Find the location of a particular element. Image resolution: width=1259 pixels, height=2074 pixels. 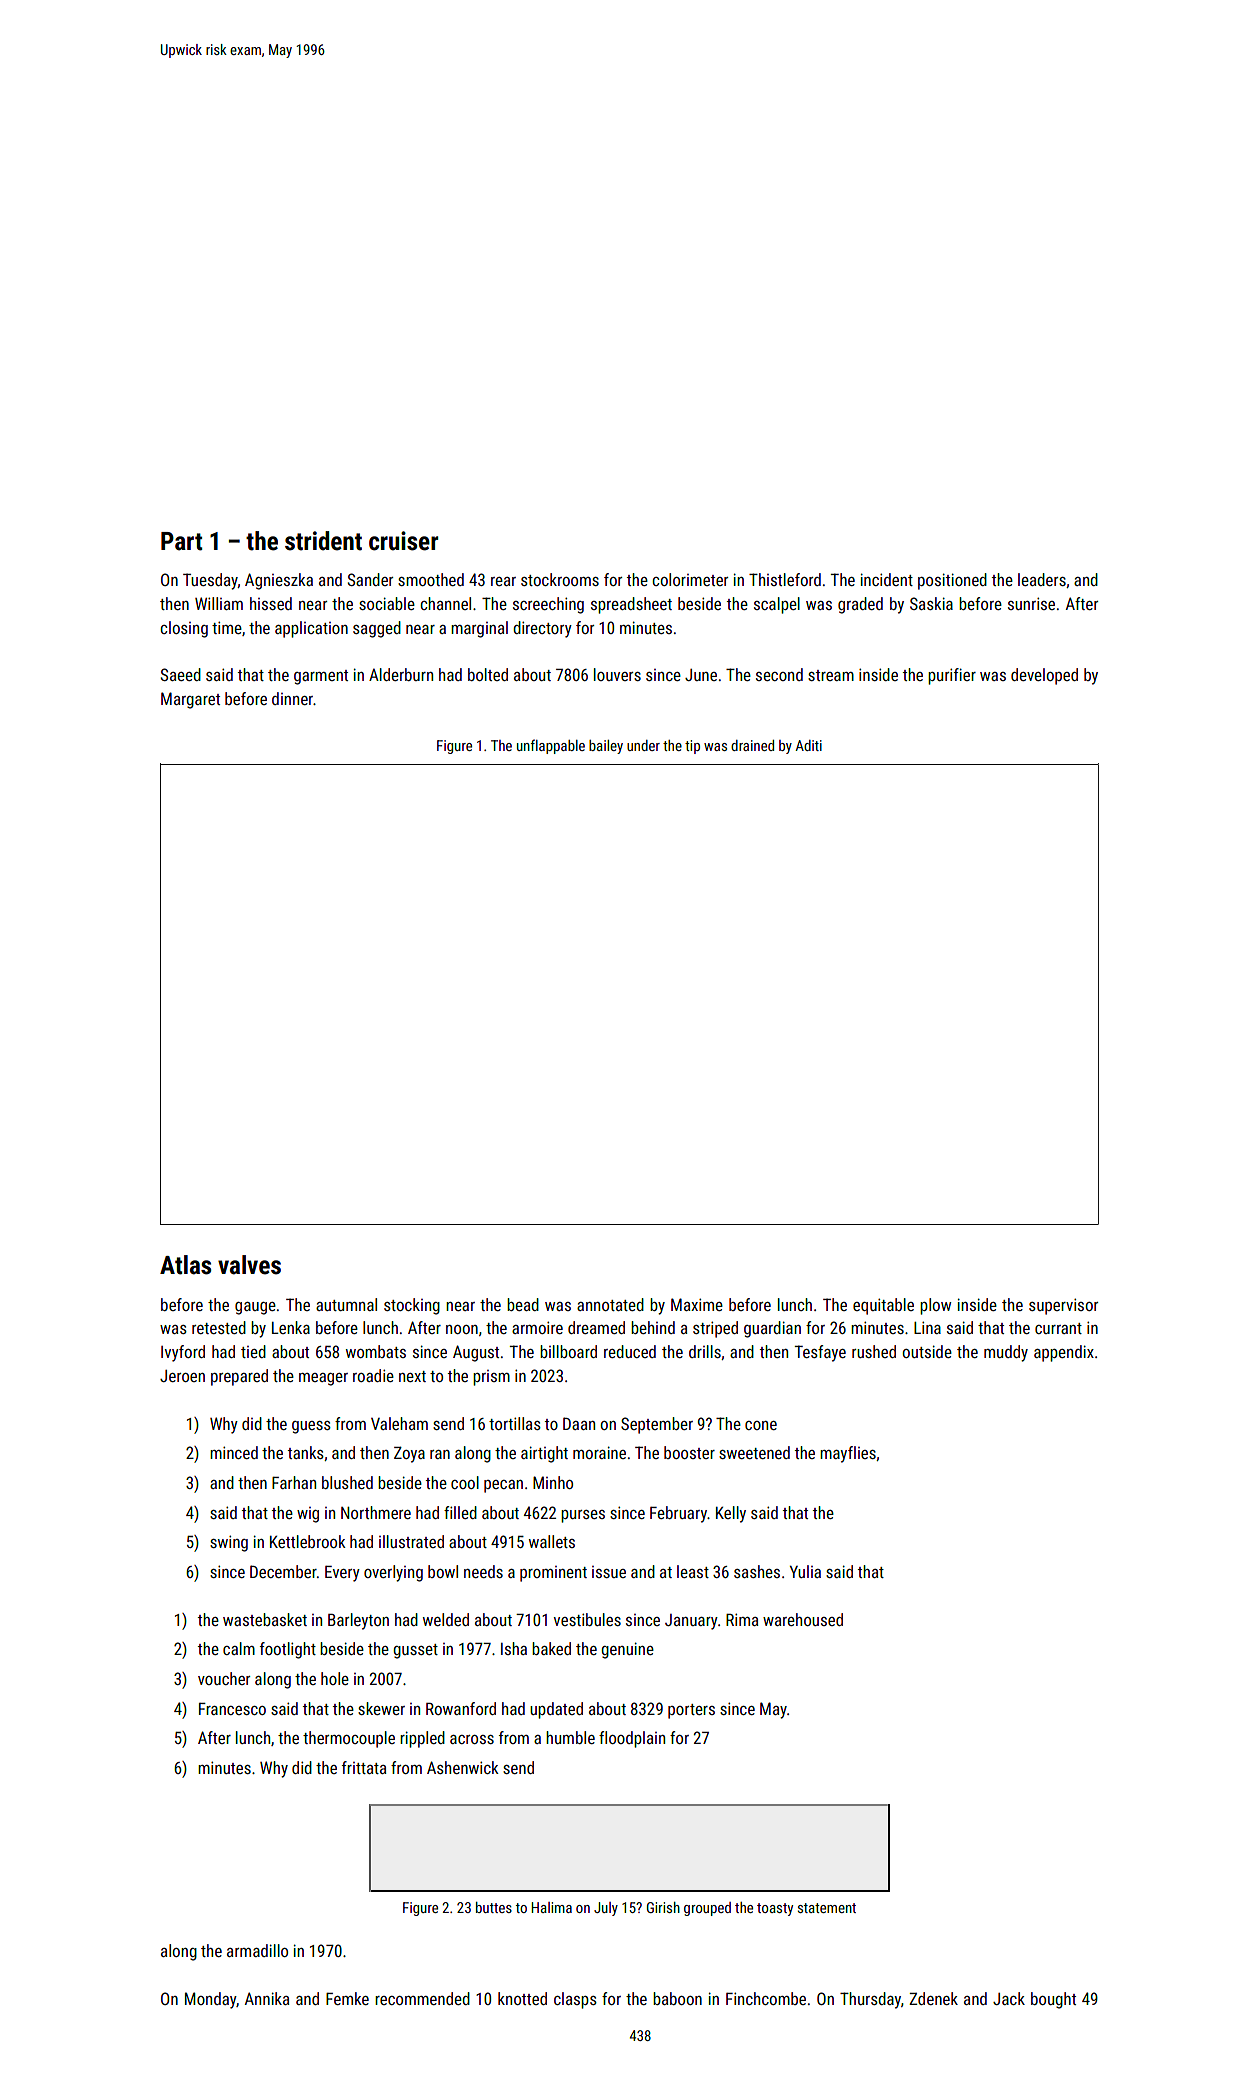

Monday is located at coordinates (210, 2000).
